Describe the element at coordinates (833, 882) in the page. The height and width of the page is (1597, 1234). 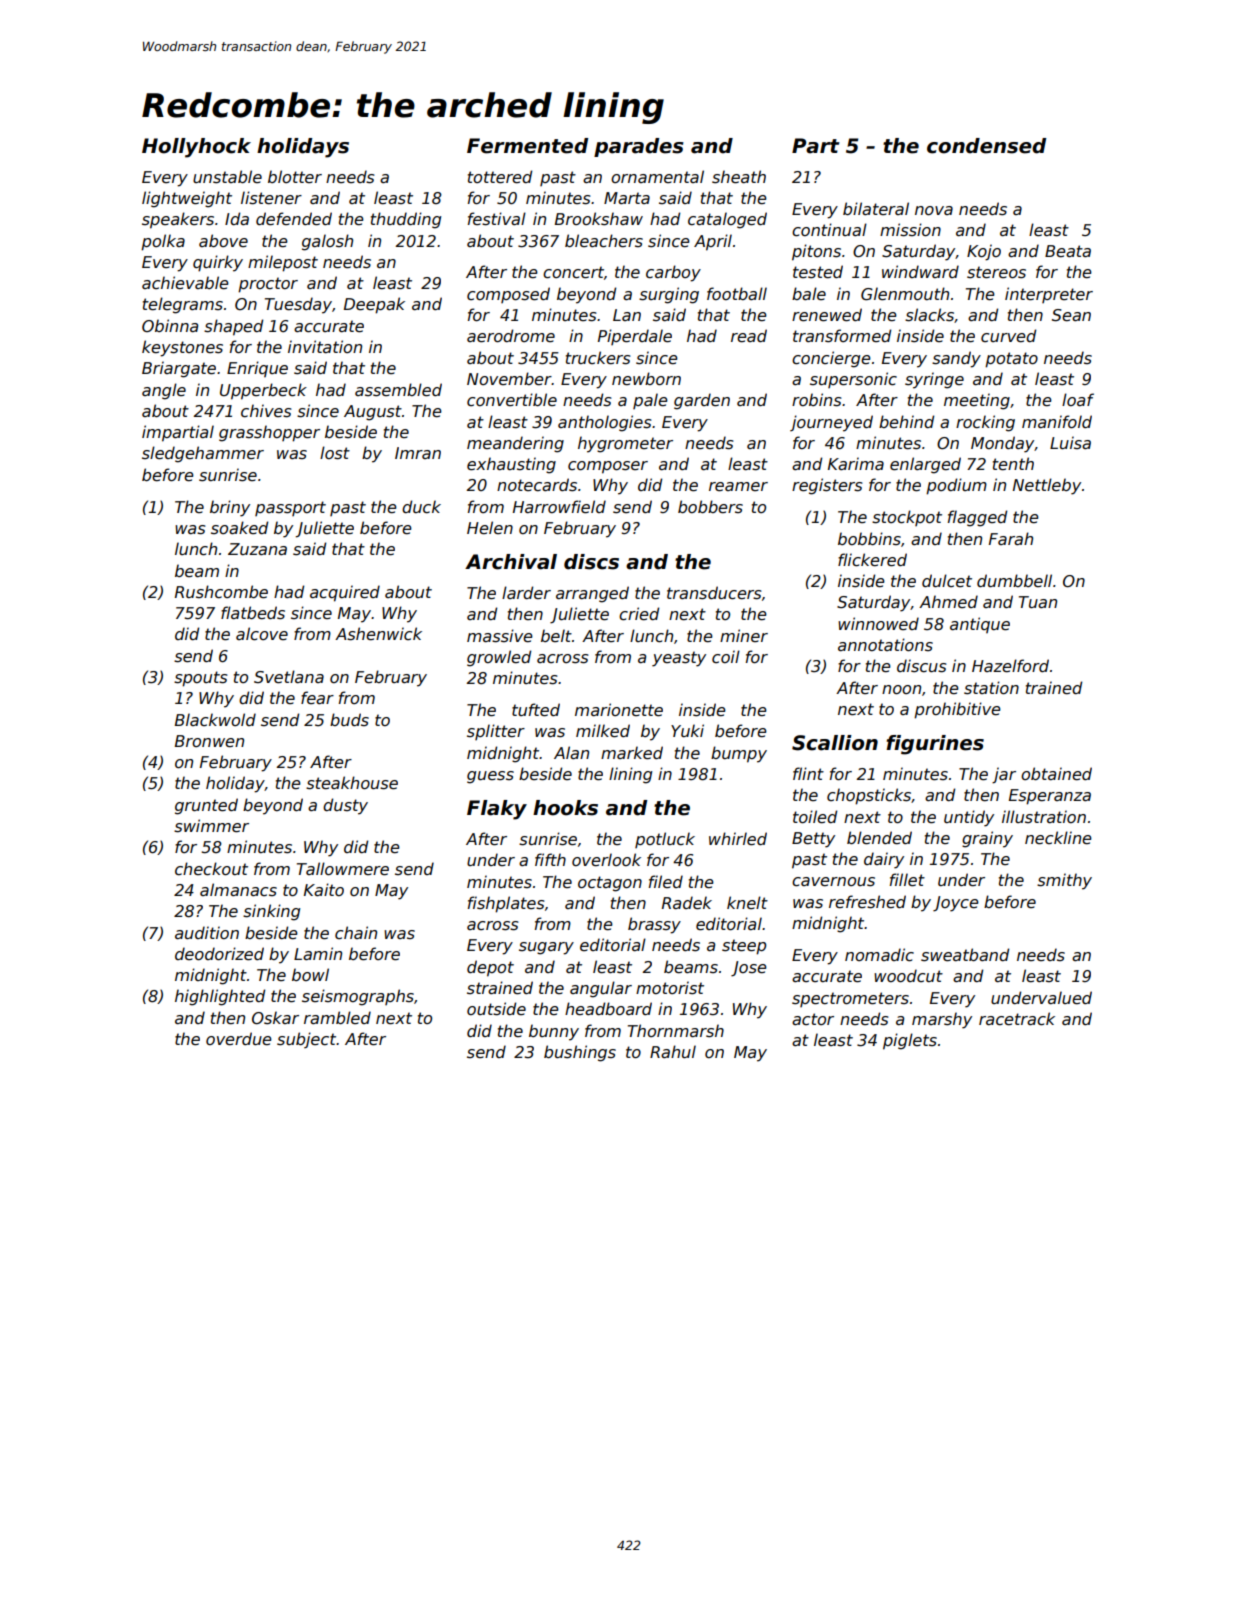
I see `cavernous` at that location.
